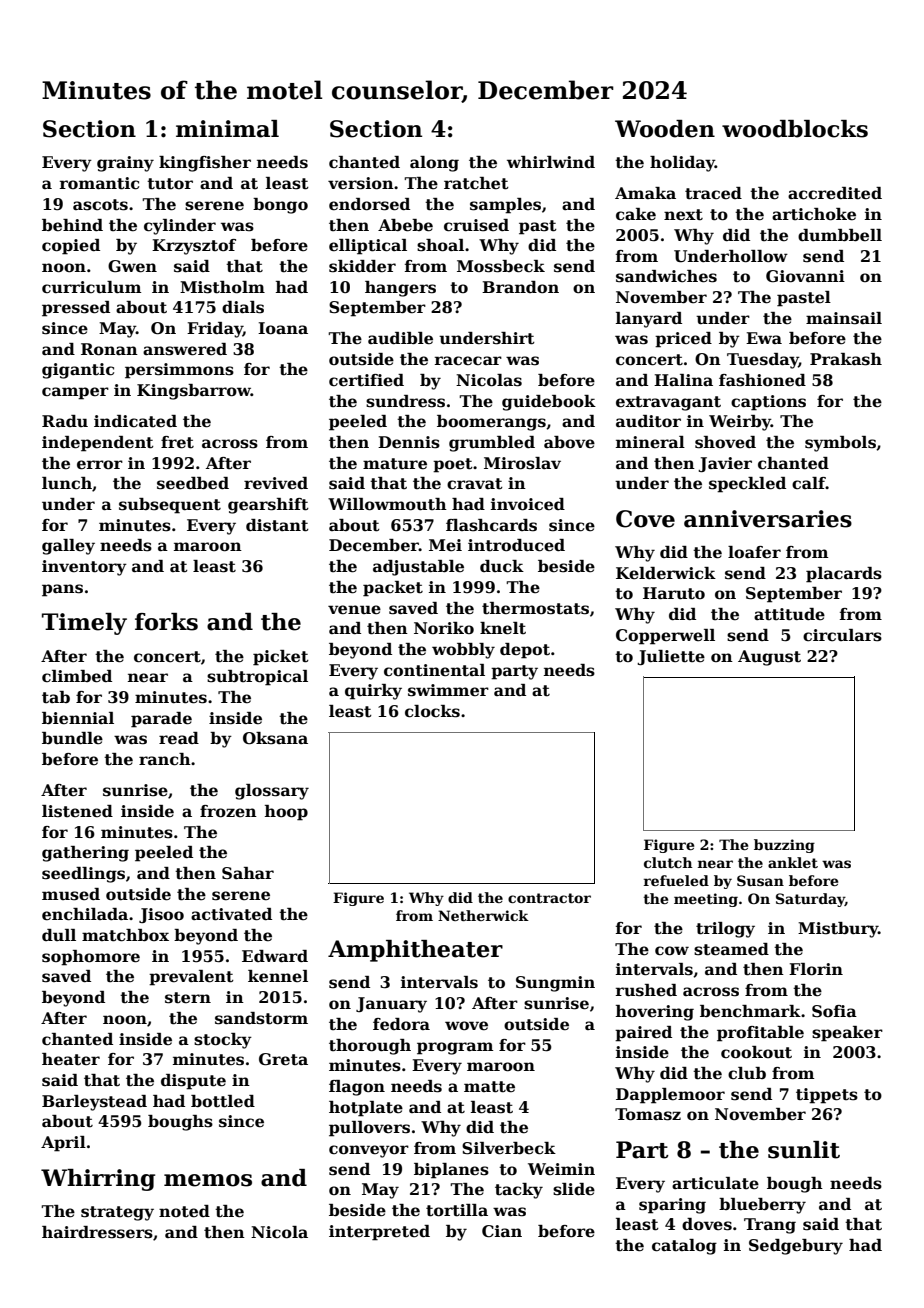 This page has width=924, height=1308. Describe the element at coordinates (97, 1232) in the page. I see `hairdressers` at that location.
